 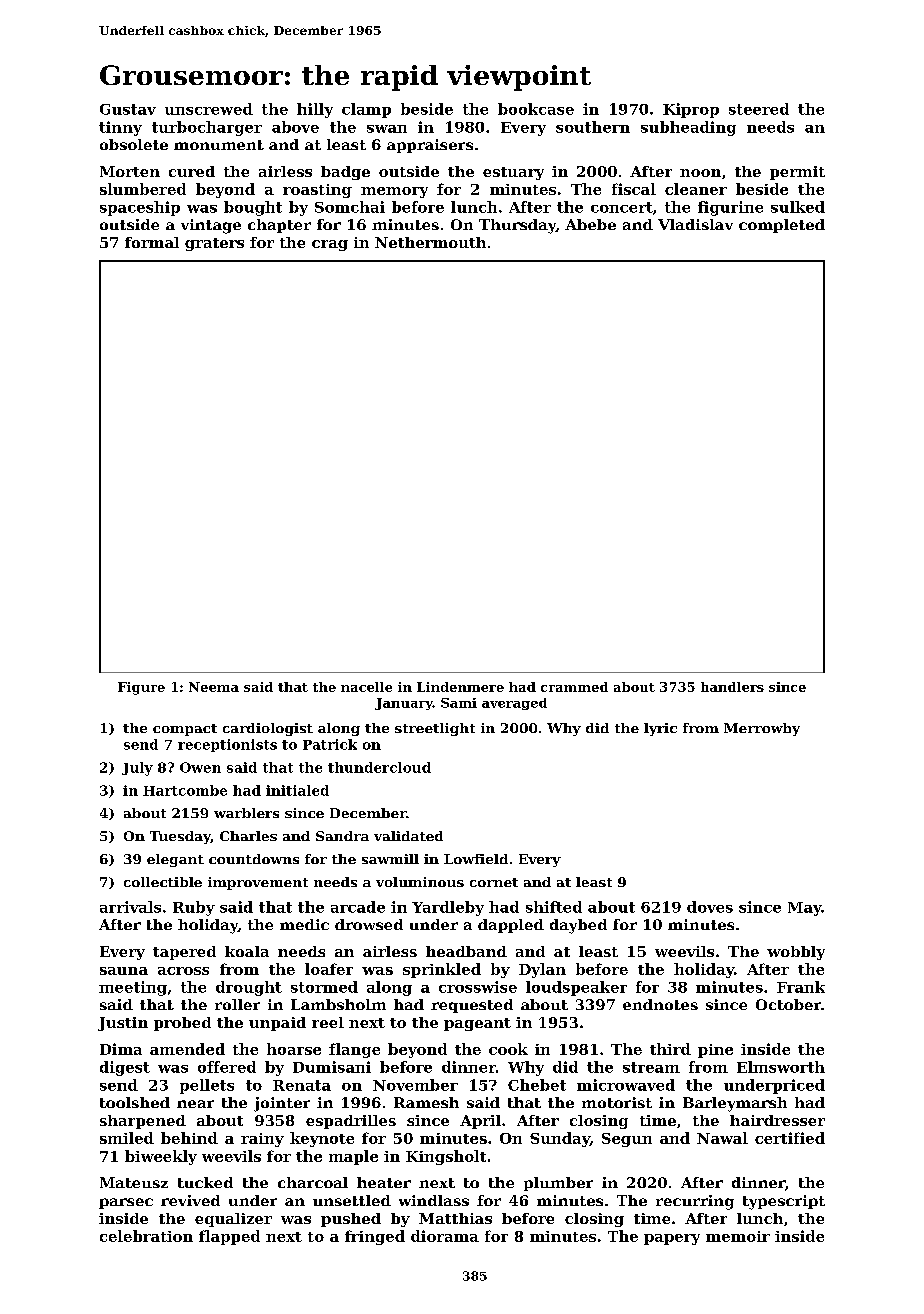 What do you see at coordinates (536, 109) in the page?
I see `bookcase` at bounding box center [536, 109].
